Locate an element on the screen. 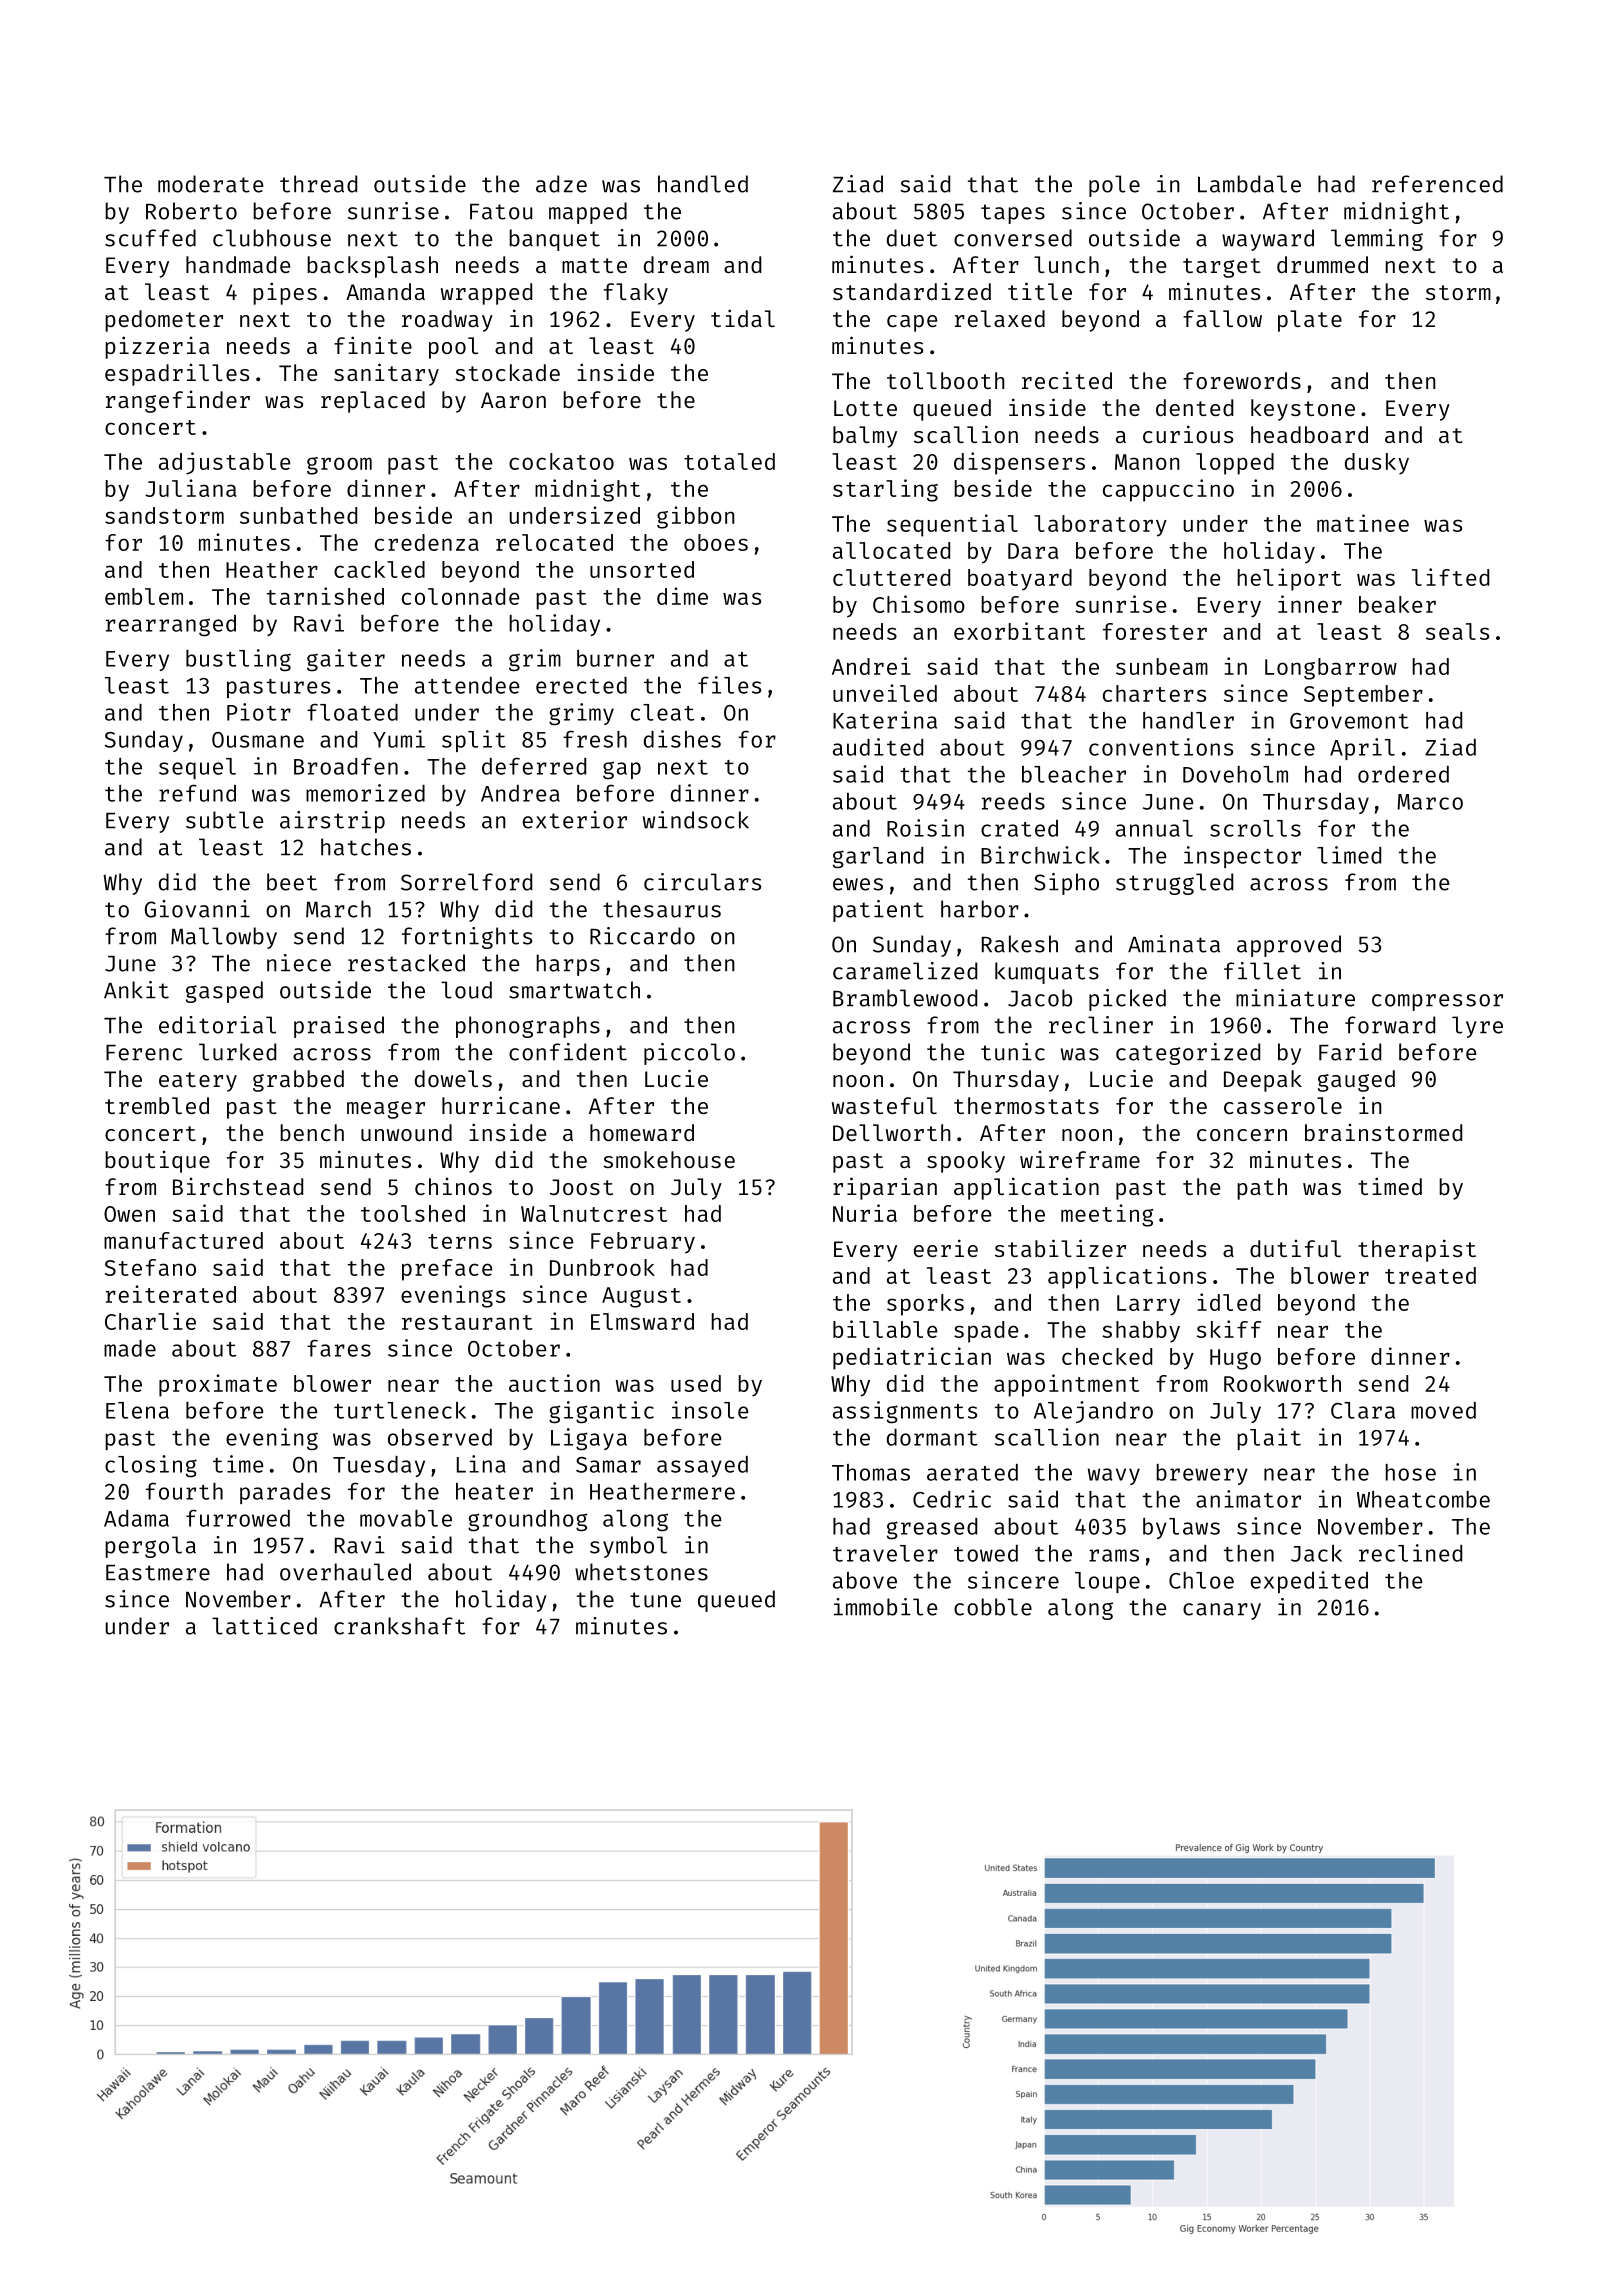 The height and width of the screenshot is (2292, 1620). ordered is located at coordinates (1403, 774).
